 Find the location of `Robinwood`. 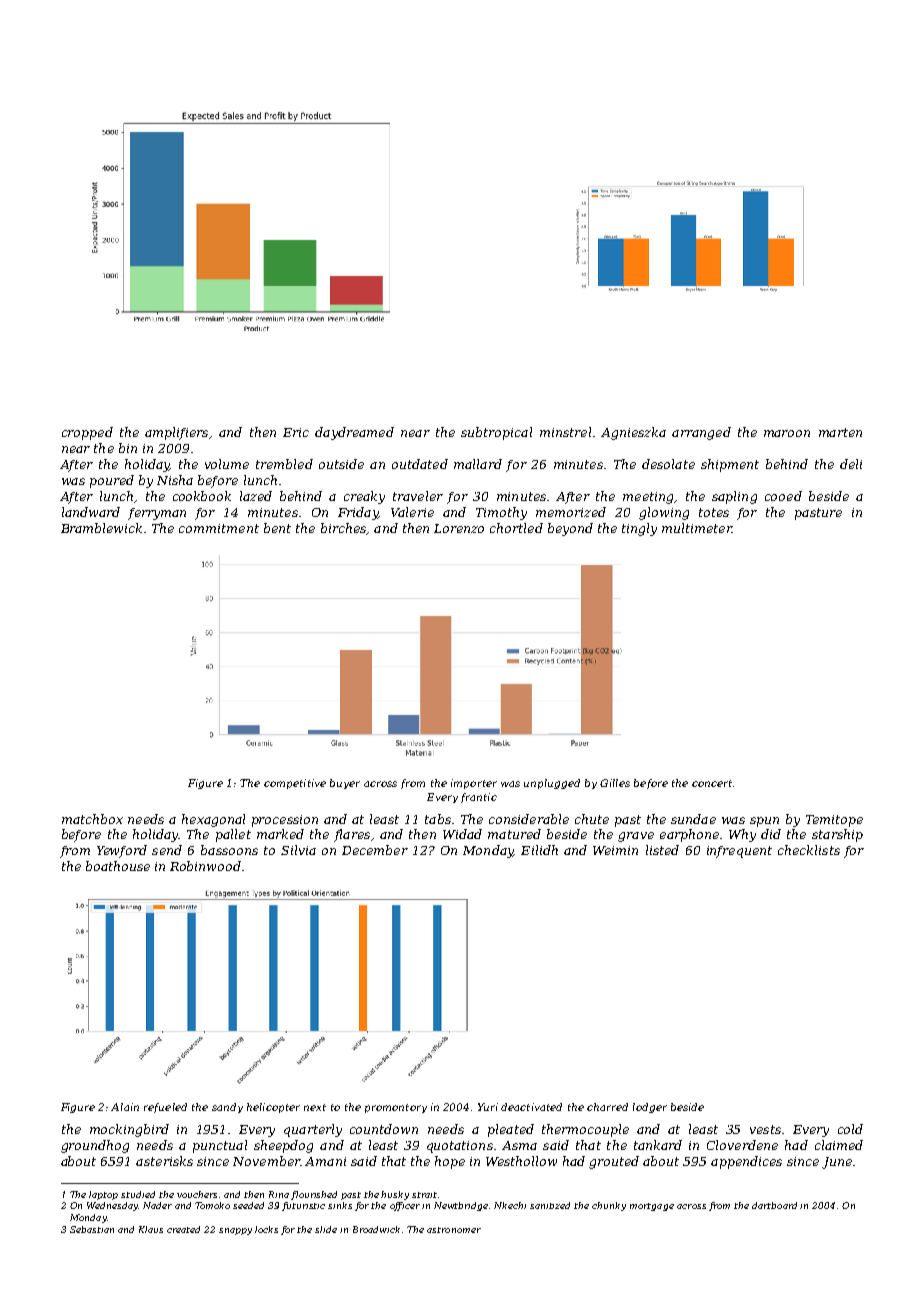

Robinwood is located at coordinates (205, 866).
